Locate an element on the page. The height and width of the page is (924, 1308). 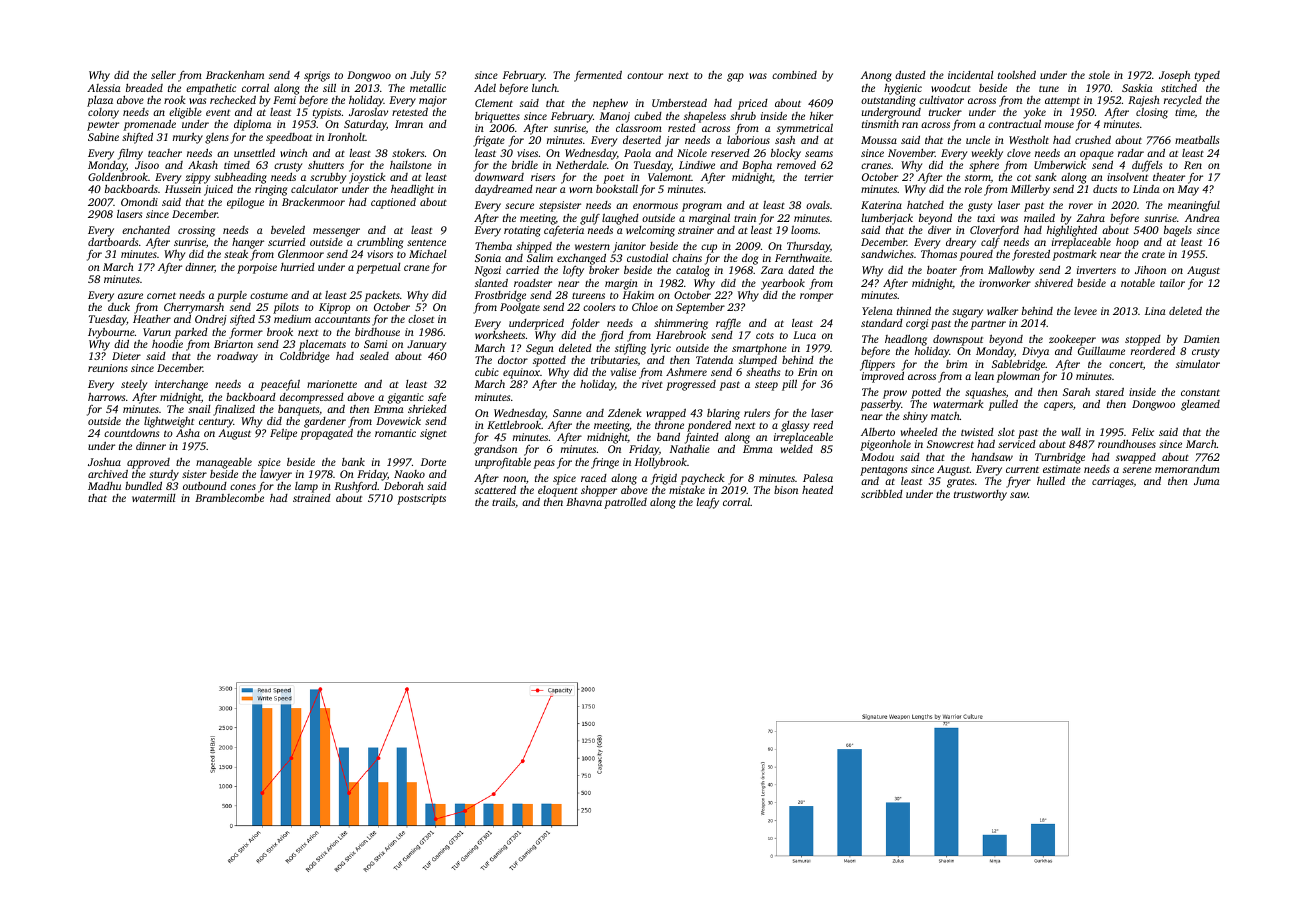
contour is located at coordinates (645, 76).
